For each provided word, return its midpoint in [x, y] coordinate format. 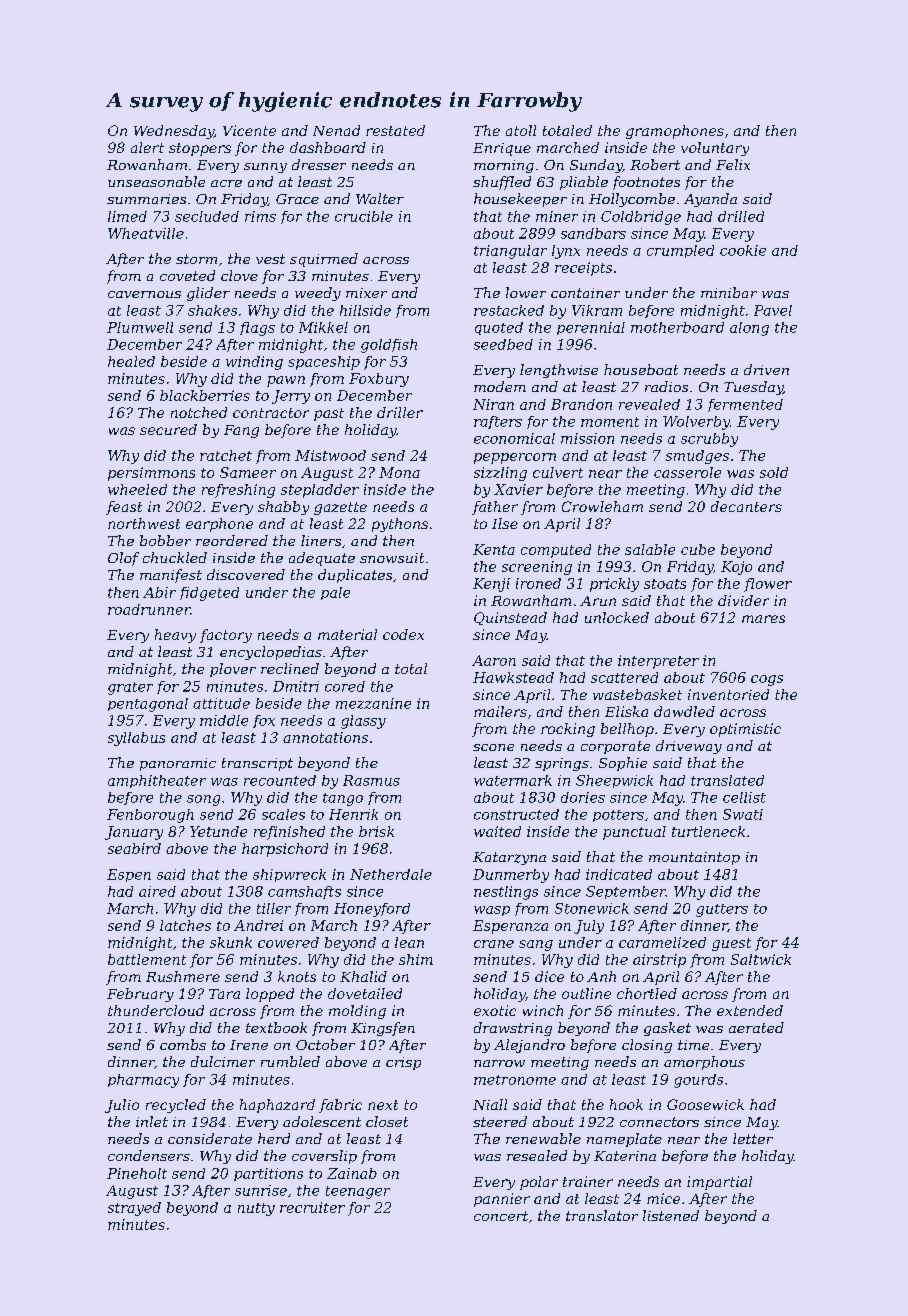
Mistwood [330, 455]
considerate [210, 1138]
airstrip [659, 961]
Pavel [773, 310]
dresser [319, 164]
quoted [499, 328]
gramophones [675, 132]
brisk [376, 831]
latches [185, 925]
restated [395, 130]
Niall [490, 1104]
